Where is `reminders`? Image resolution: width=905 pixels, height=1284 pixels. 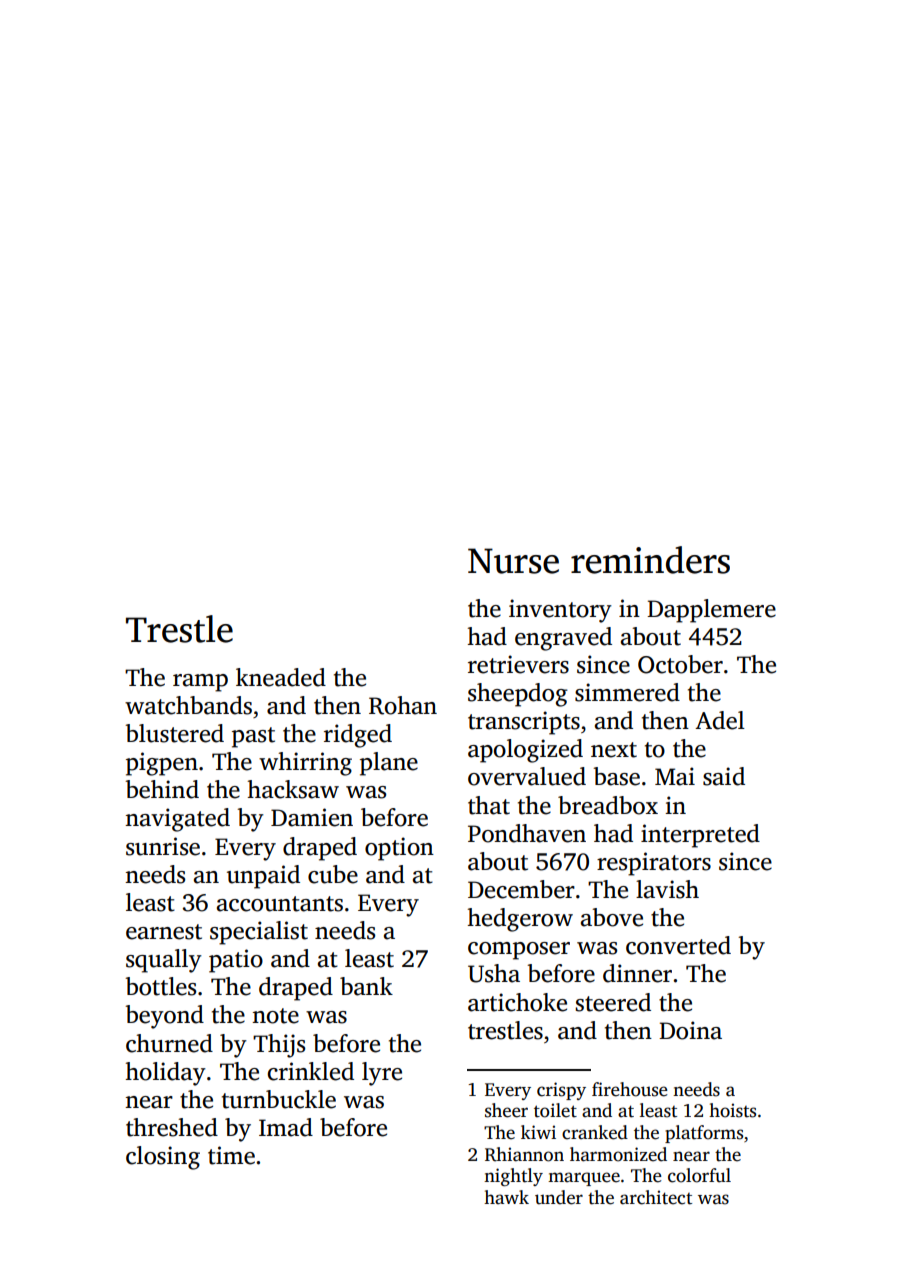 reminders is located at coordinates (650, 560).
